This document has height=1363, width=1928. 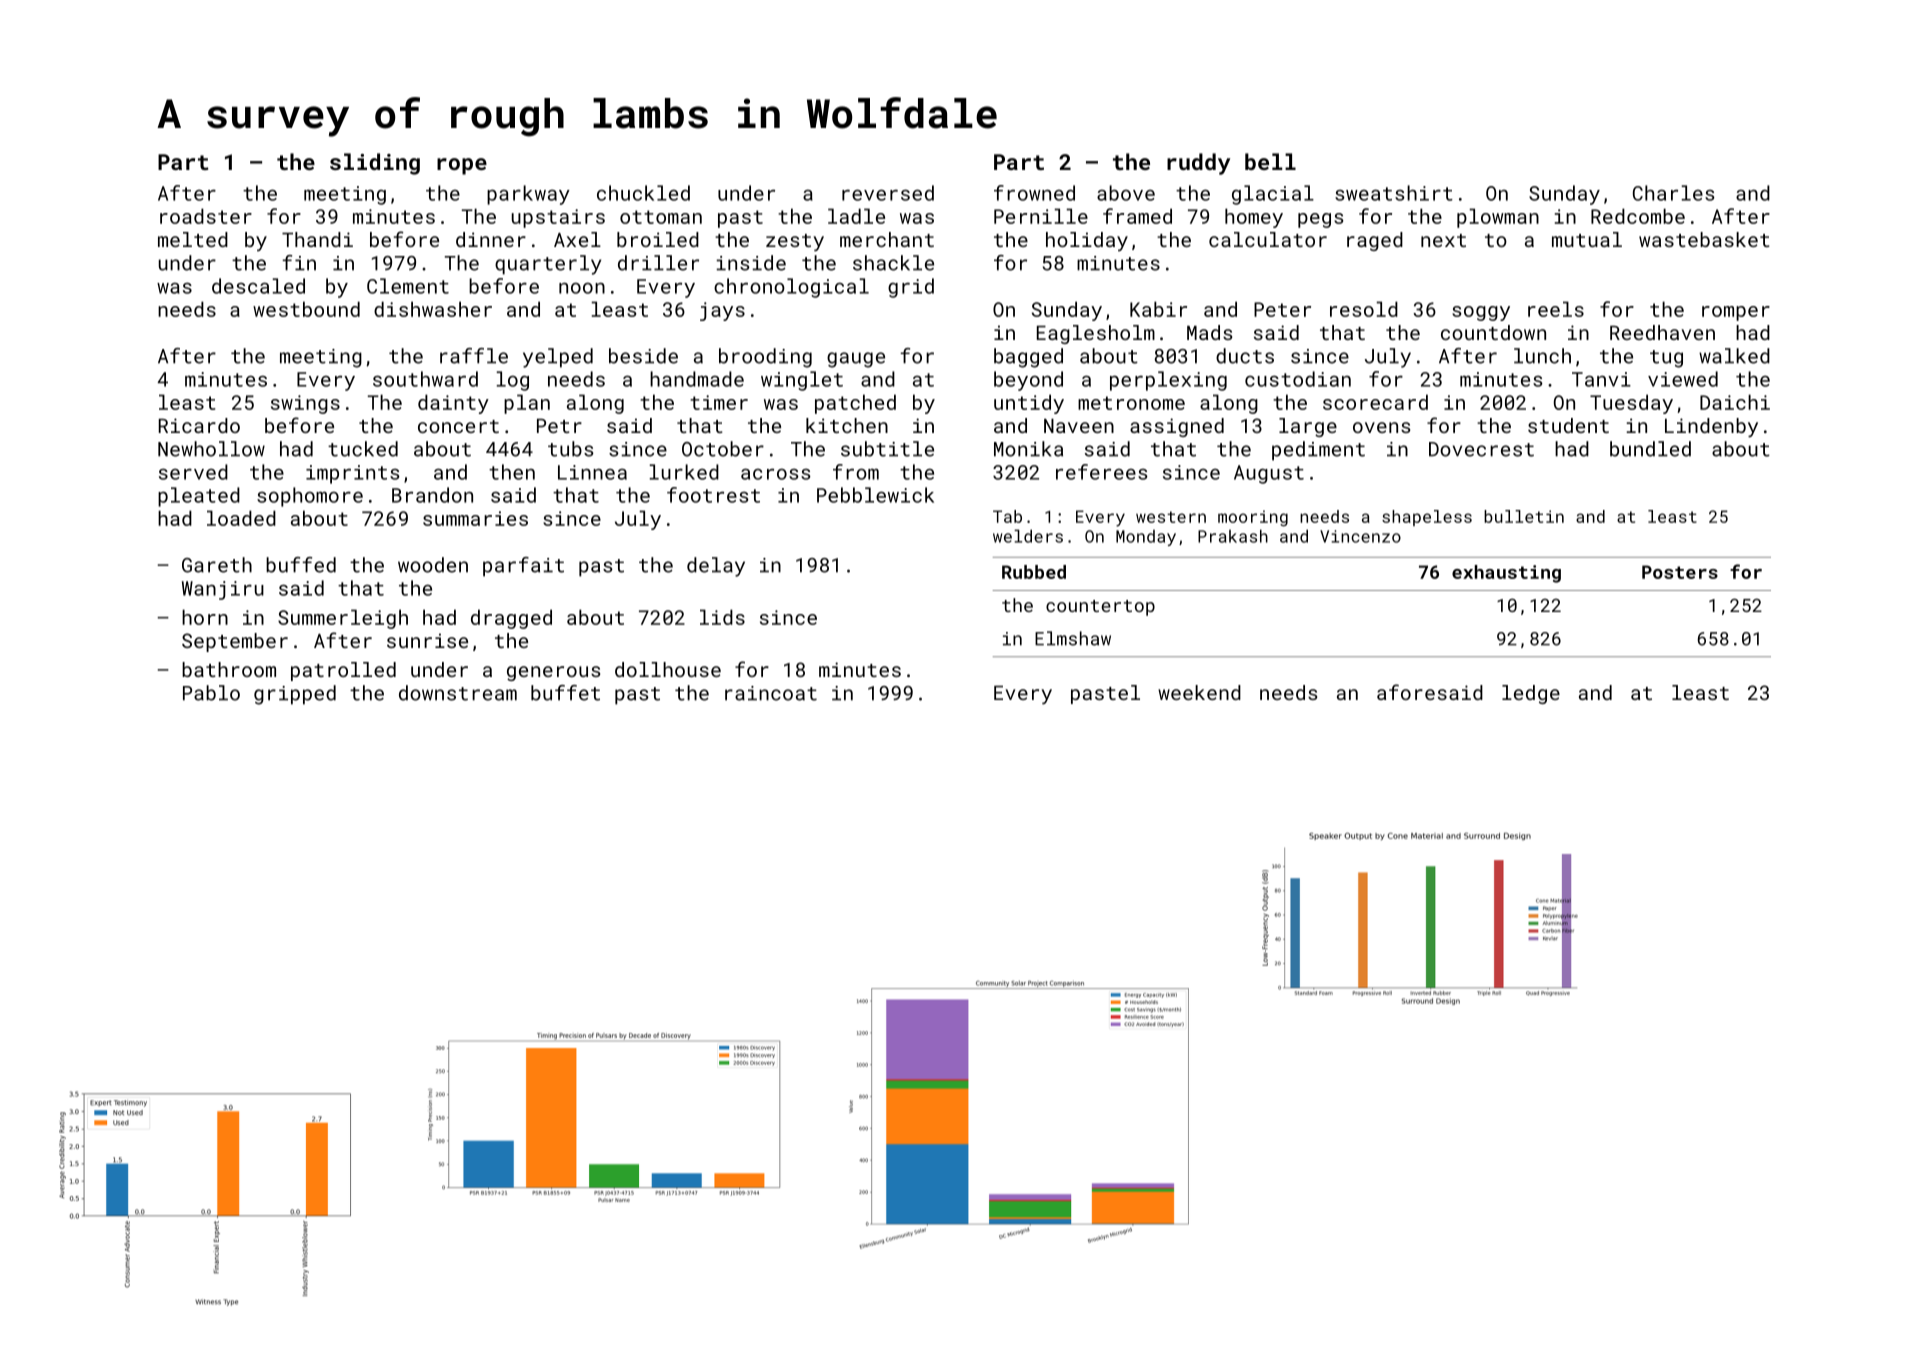 What do you see at coordinates (305, 404) in the document?
I see `swings` at bounding box center [305, 404].
